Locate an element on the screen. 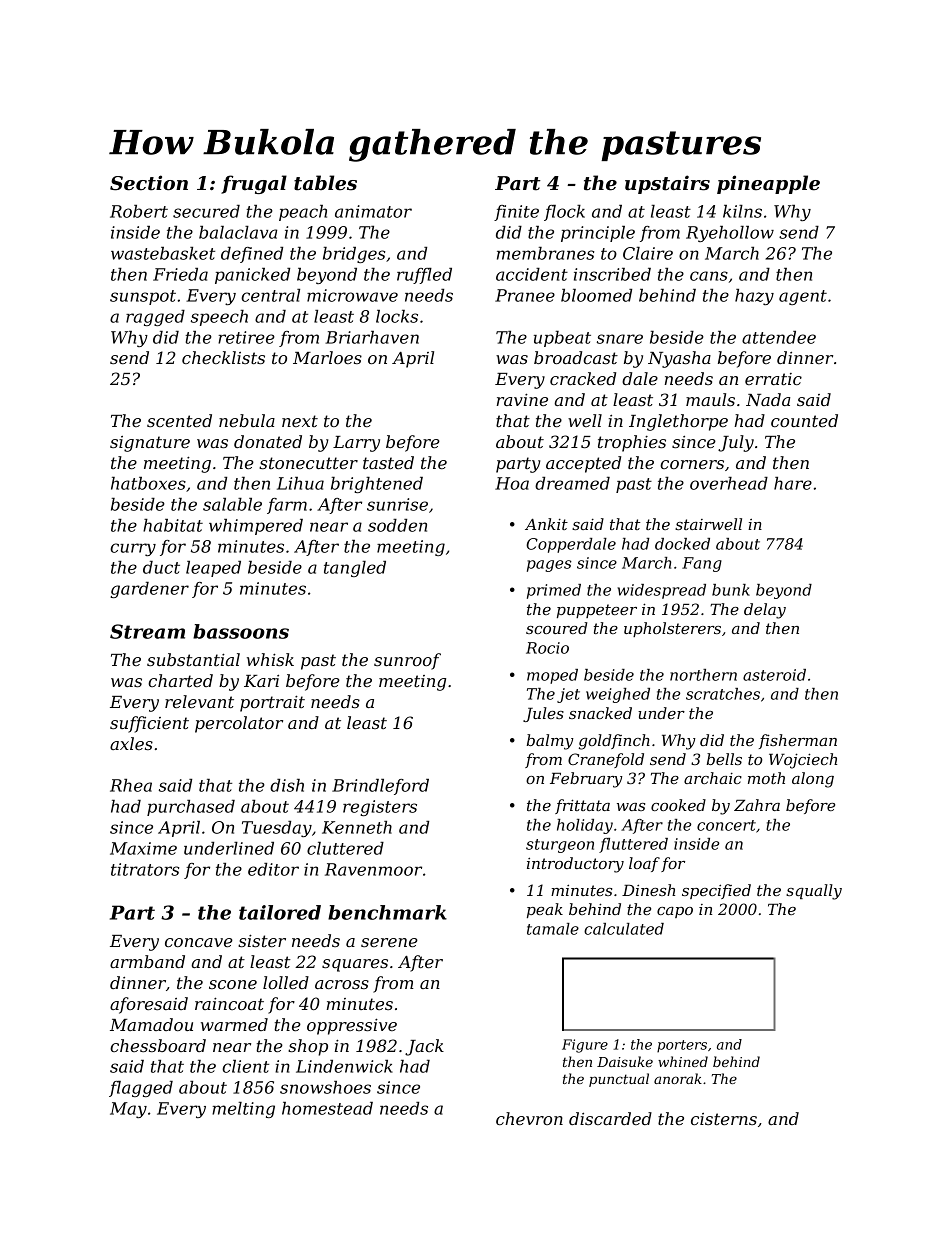  melting is located at coordinates (243, 1110).
